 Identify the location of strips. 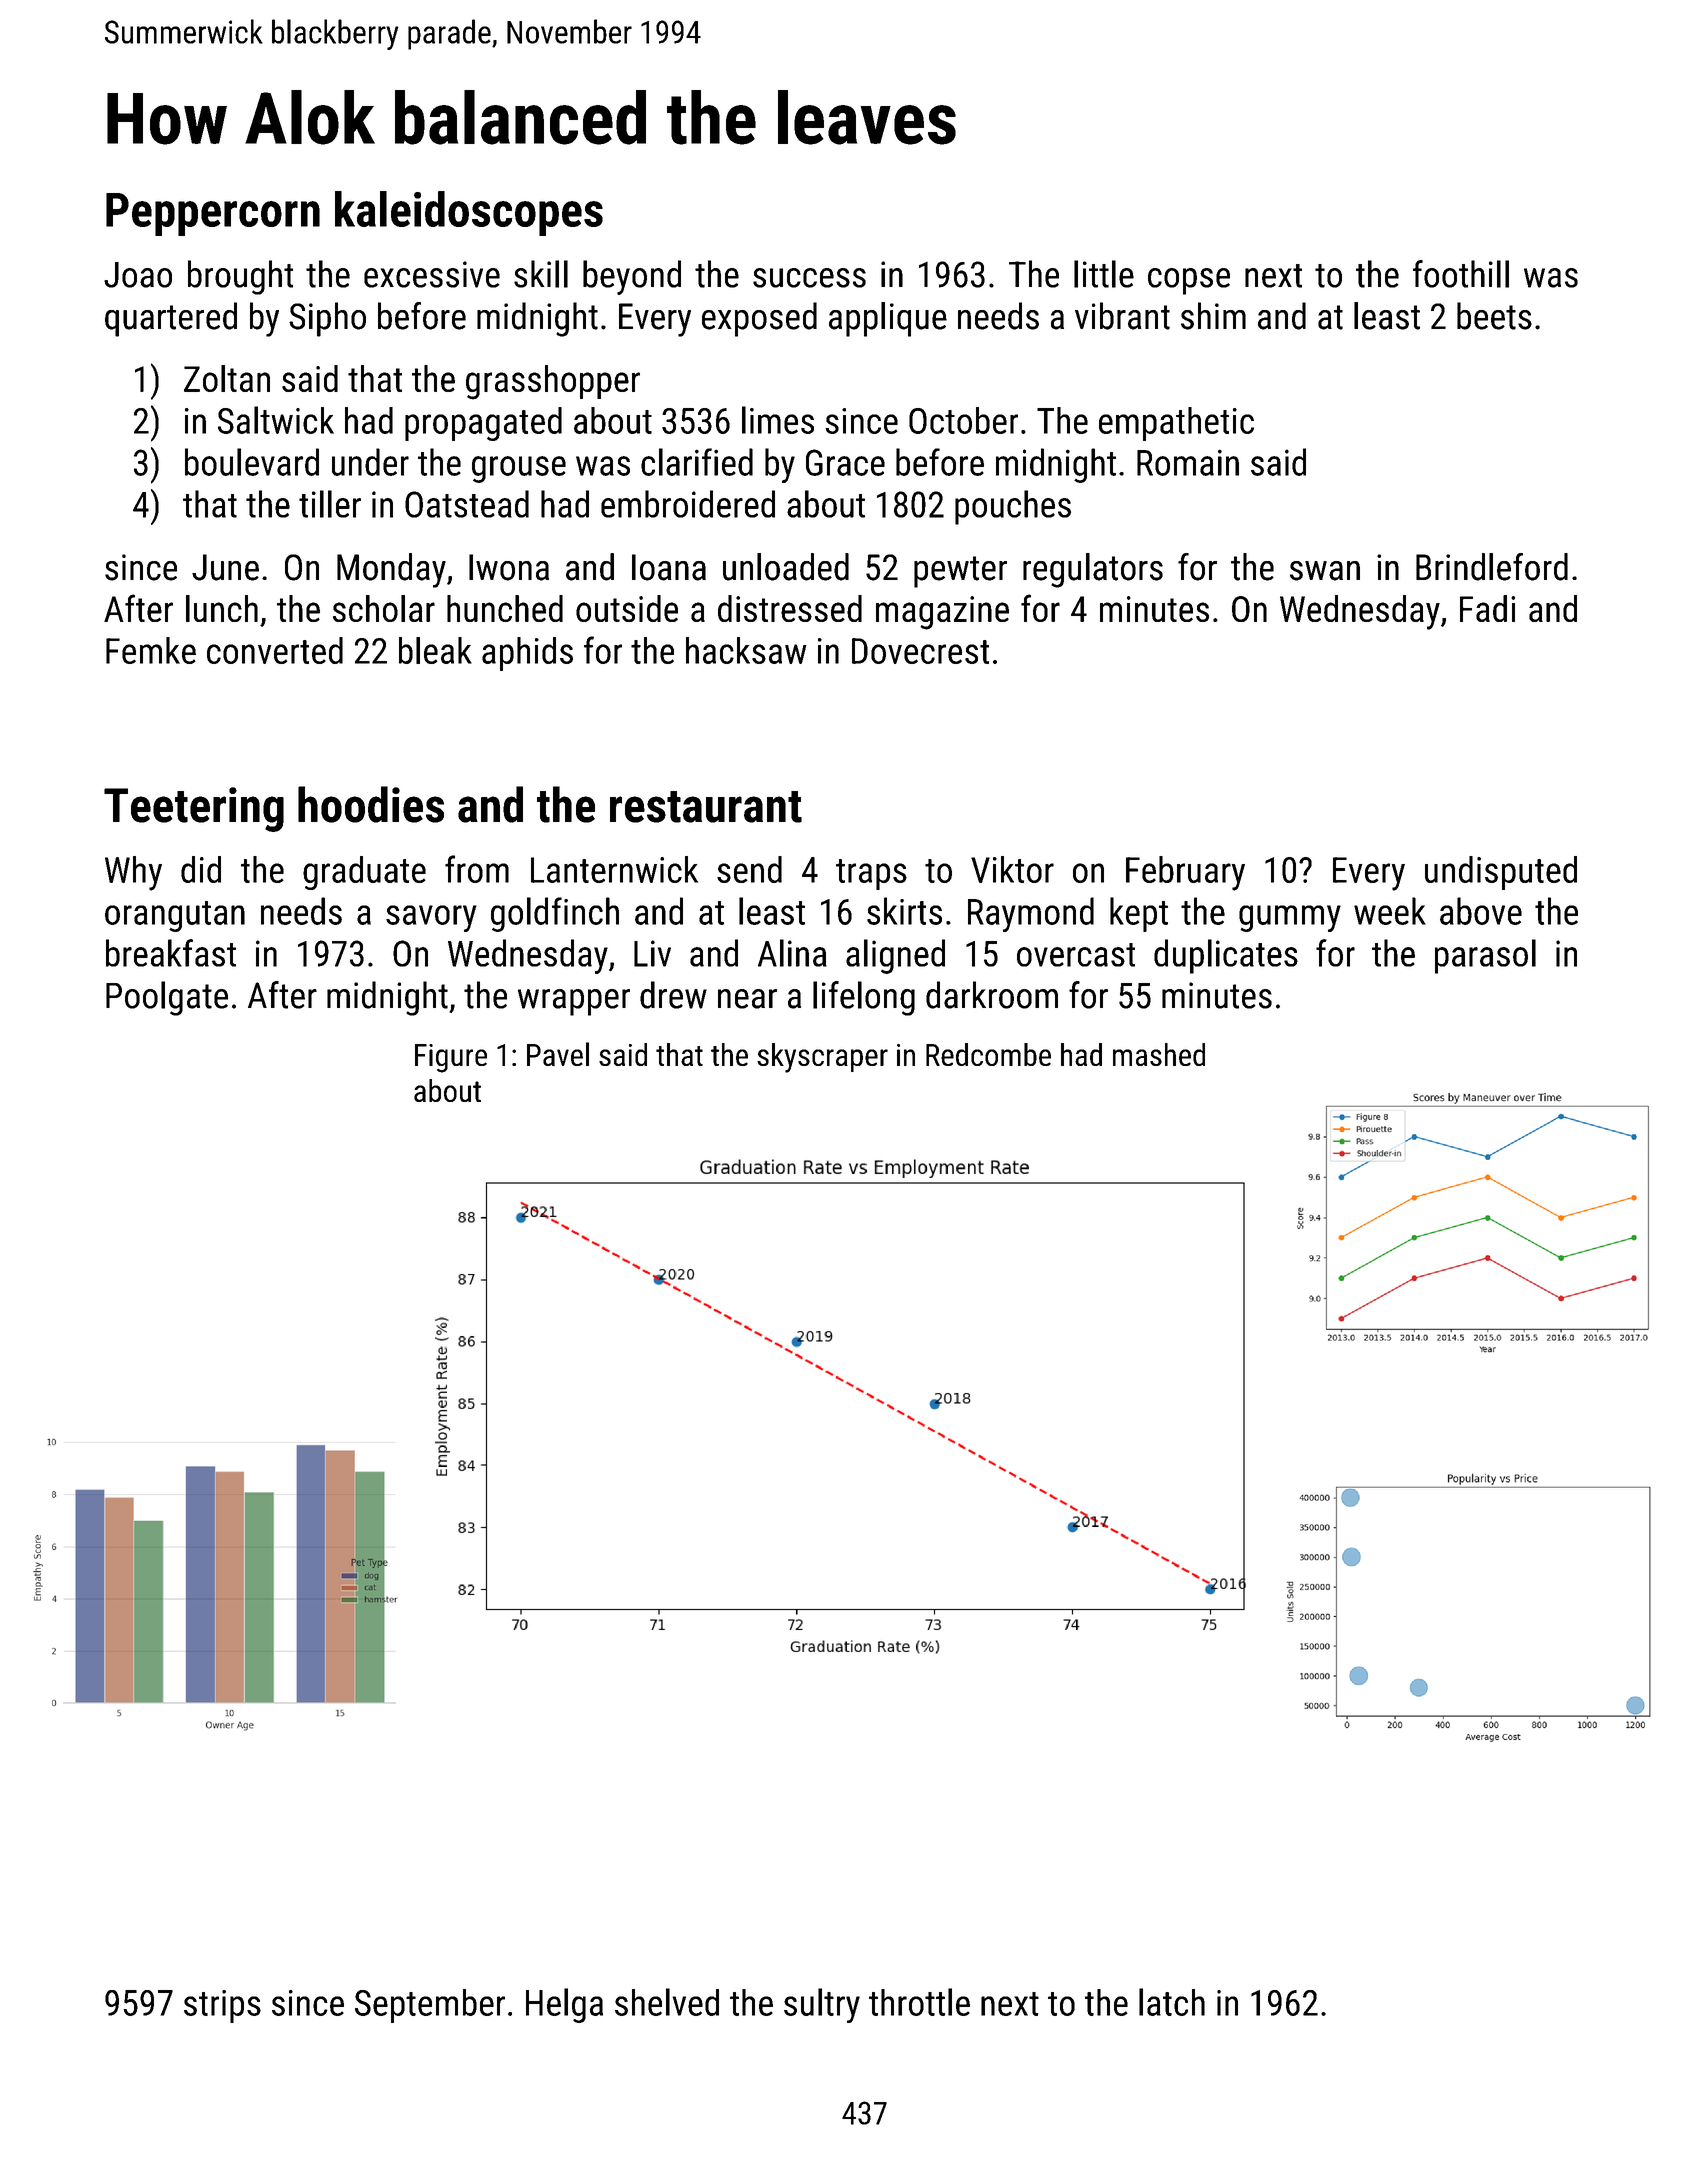
(222, 2006).
